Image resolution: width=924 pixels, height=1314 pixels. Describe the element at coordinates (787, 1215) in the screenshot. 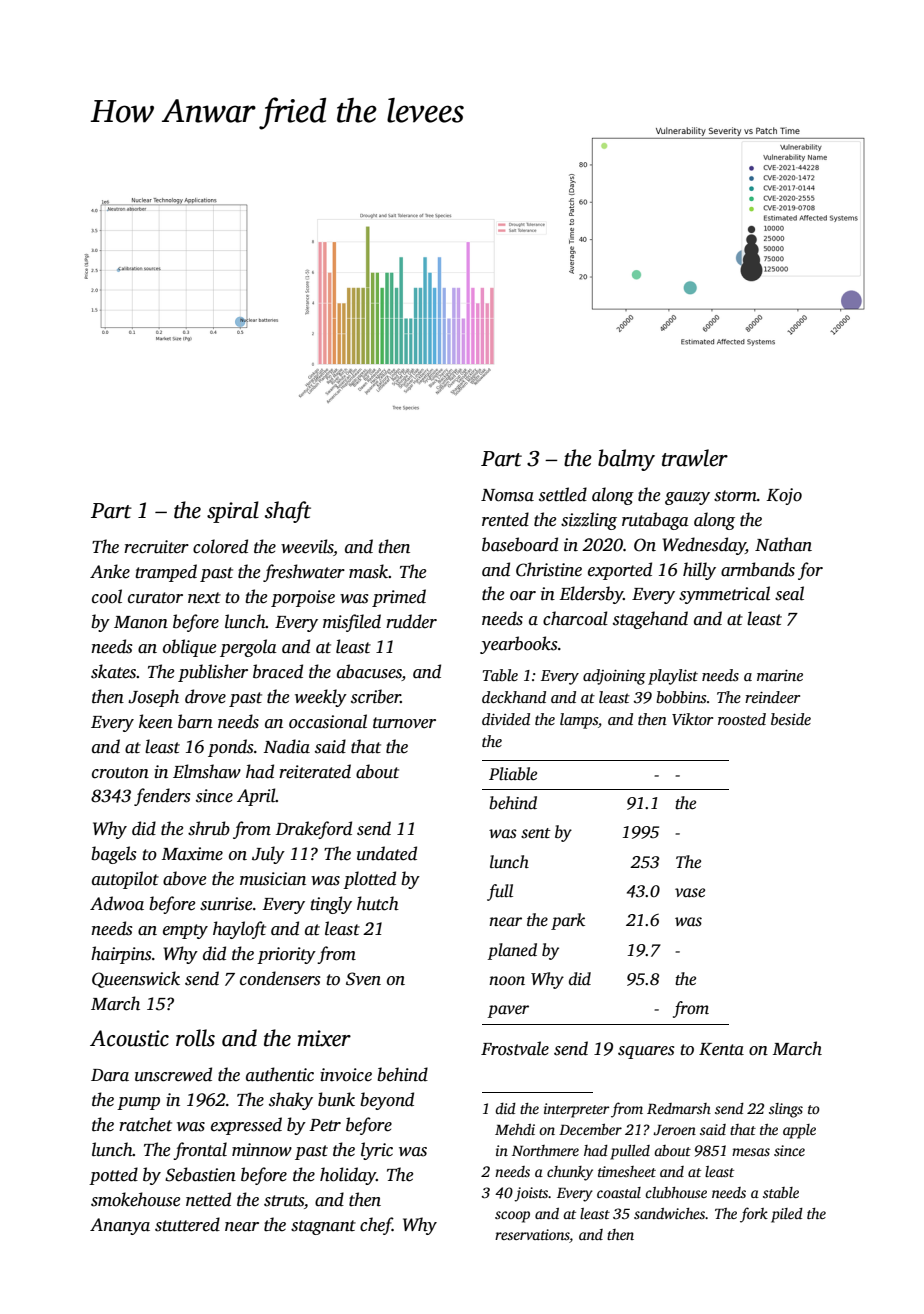

I see `piled` at that location.
